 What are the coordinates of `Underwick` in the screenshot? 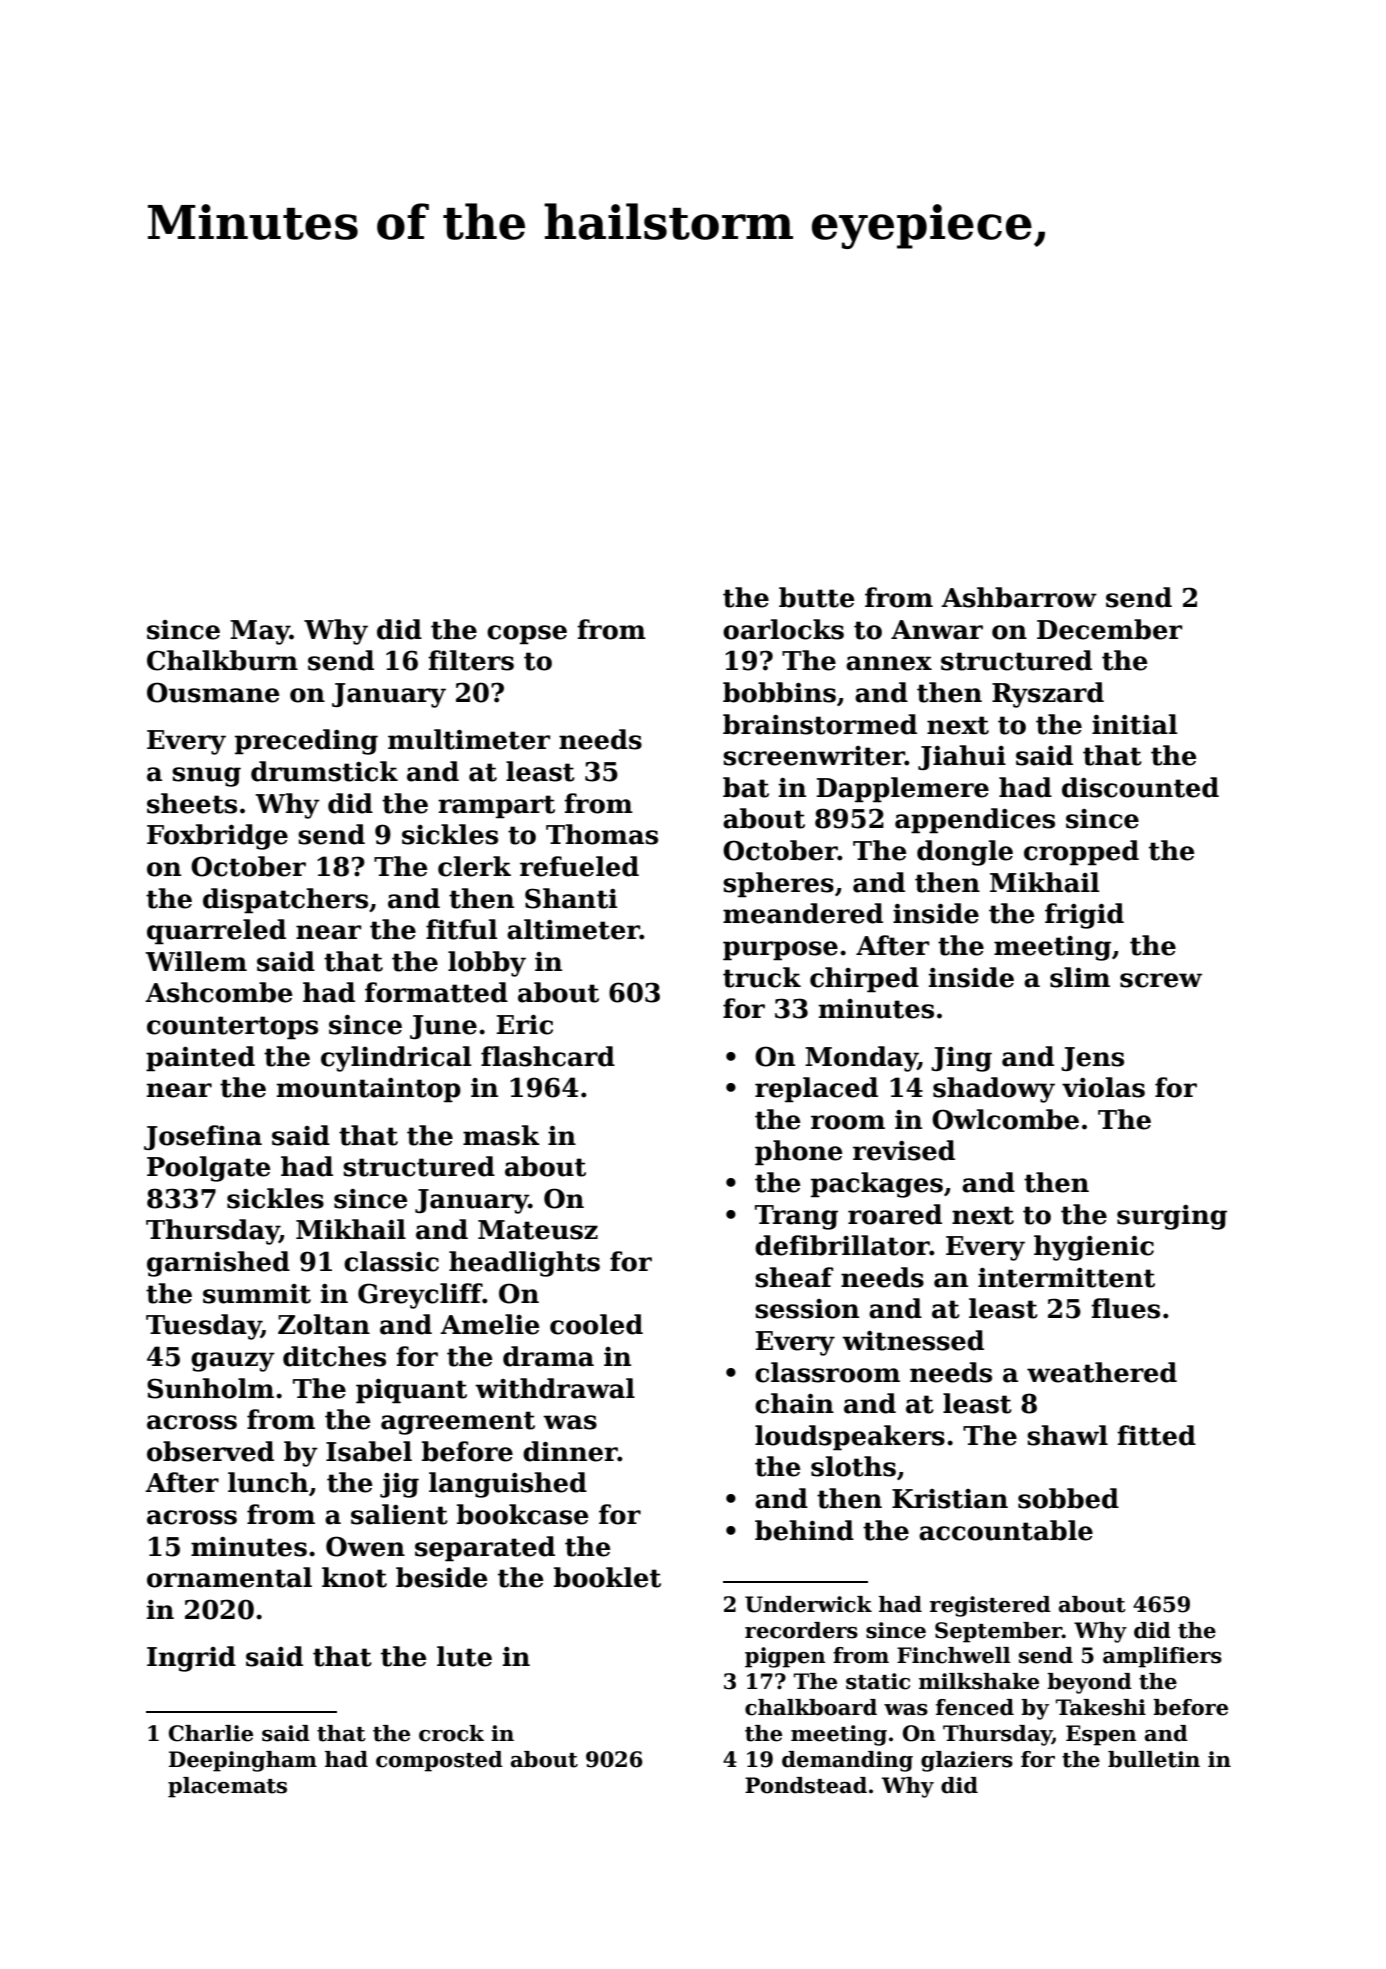 It's located at (808, 1604).
